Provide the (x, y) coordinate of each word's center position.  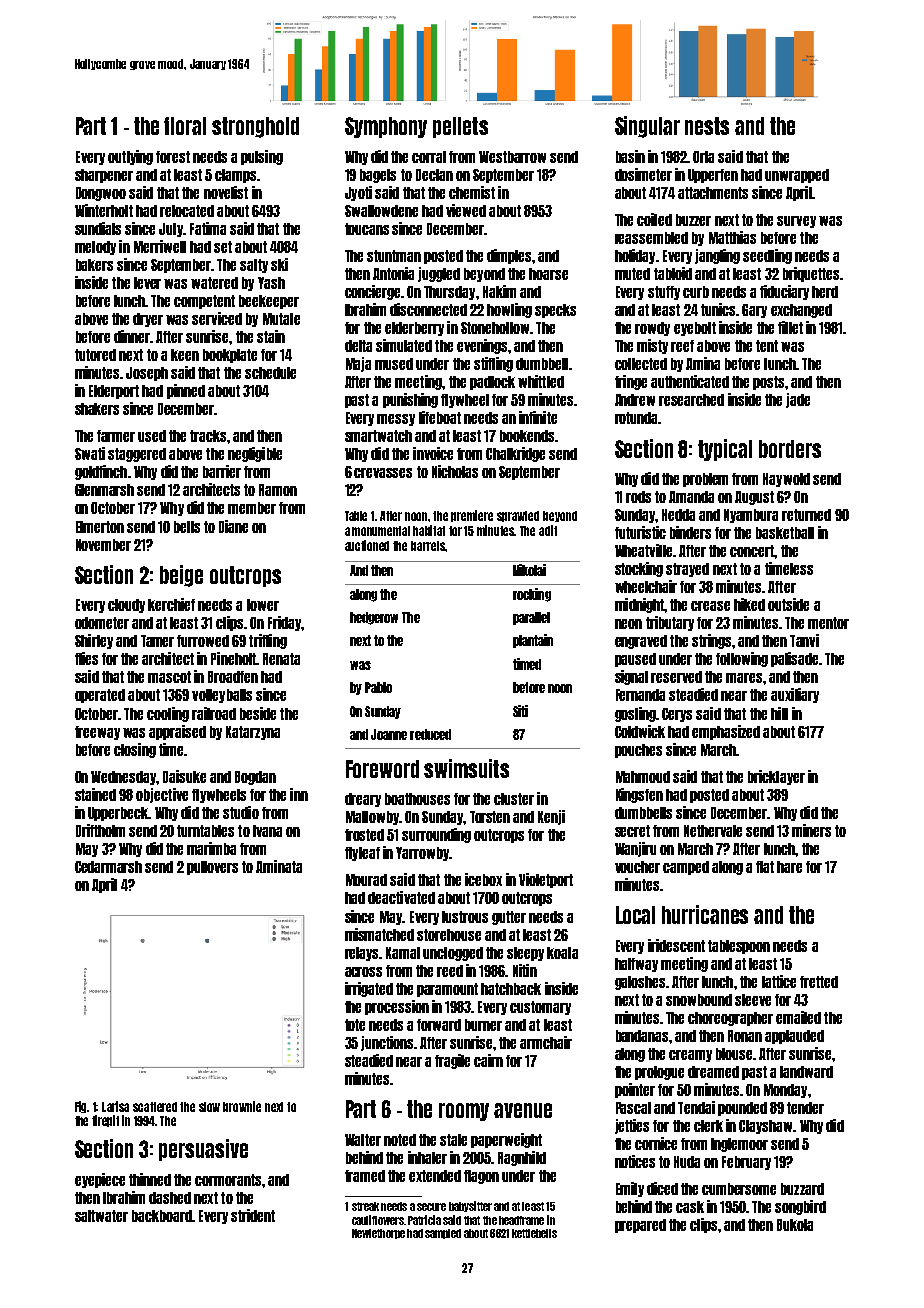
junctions (388, 1043)
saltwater (101, 1216)
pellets (460, 127)
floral (185, 126)
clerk (708, 1126)
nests (707, 126)
